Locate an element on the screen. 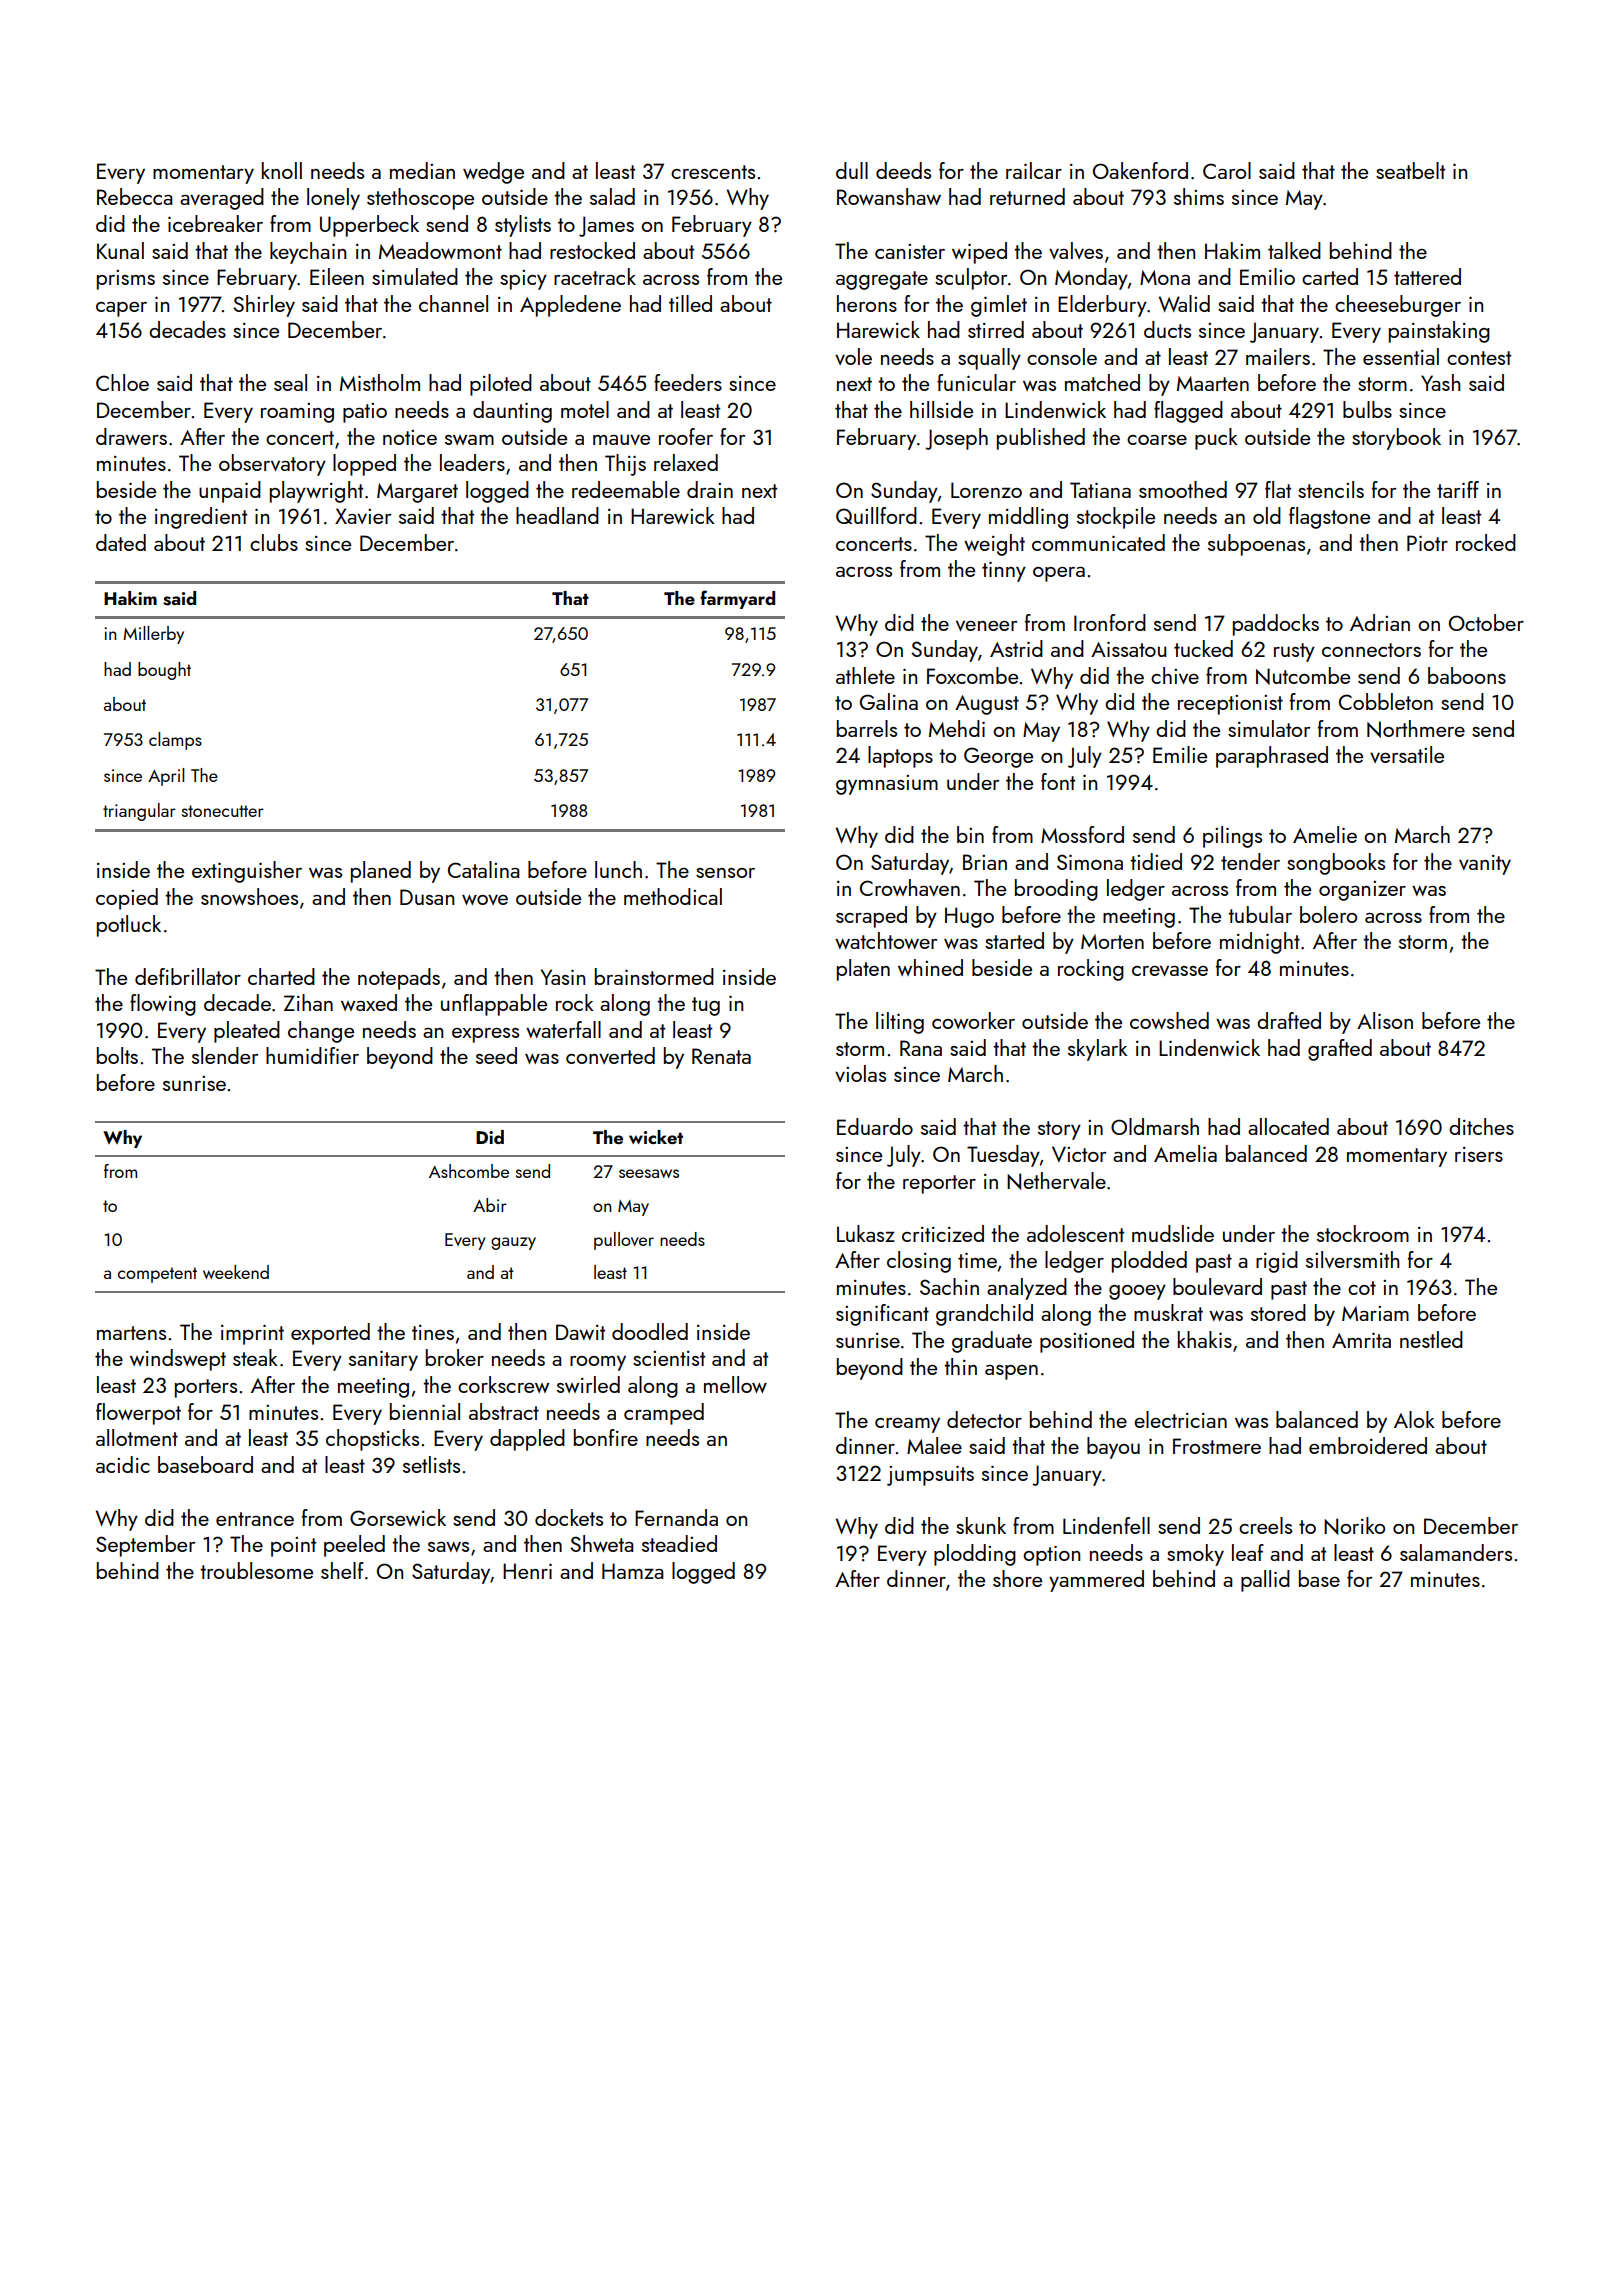 The width and height of the screenshot is (1620, 2292). seatbelt is located at coordinates (1410, 170).
